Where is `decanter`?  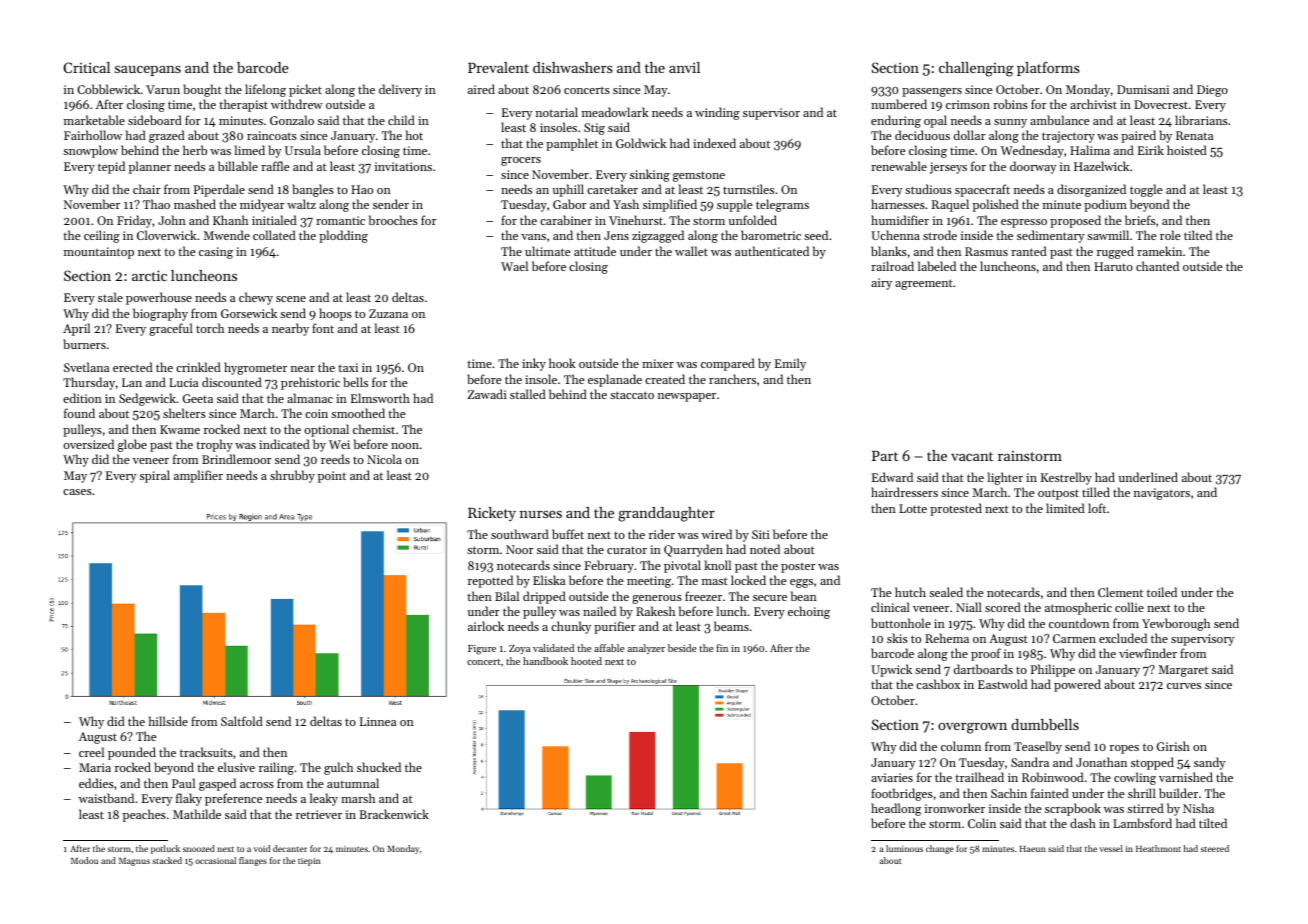
decanter is located at coordinates (290, 848).
